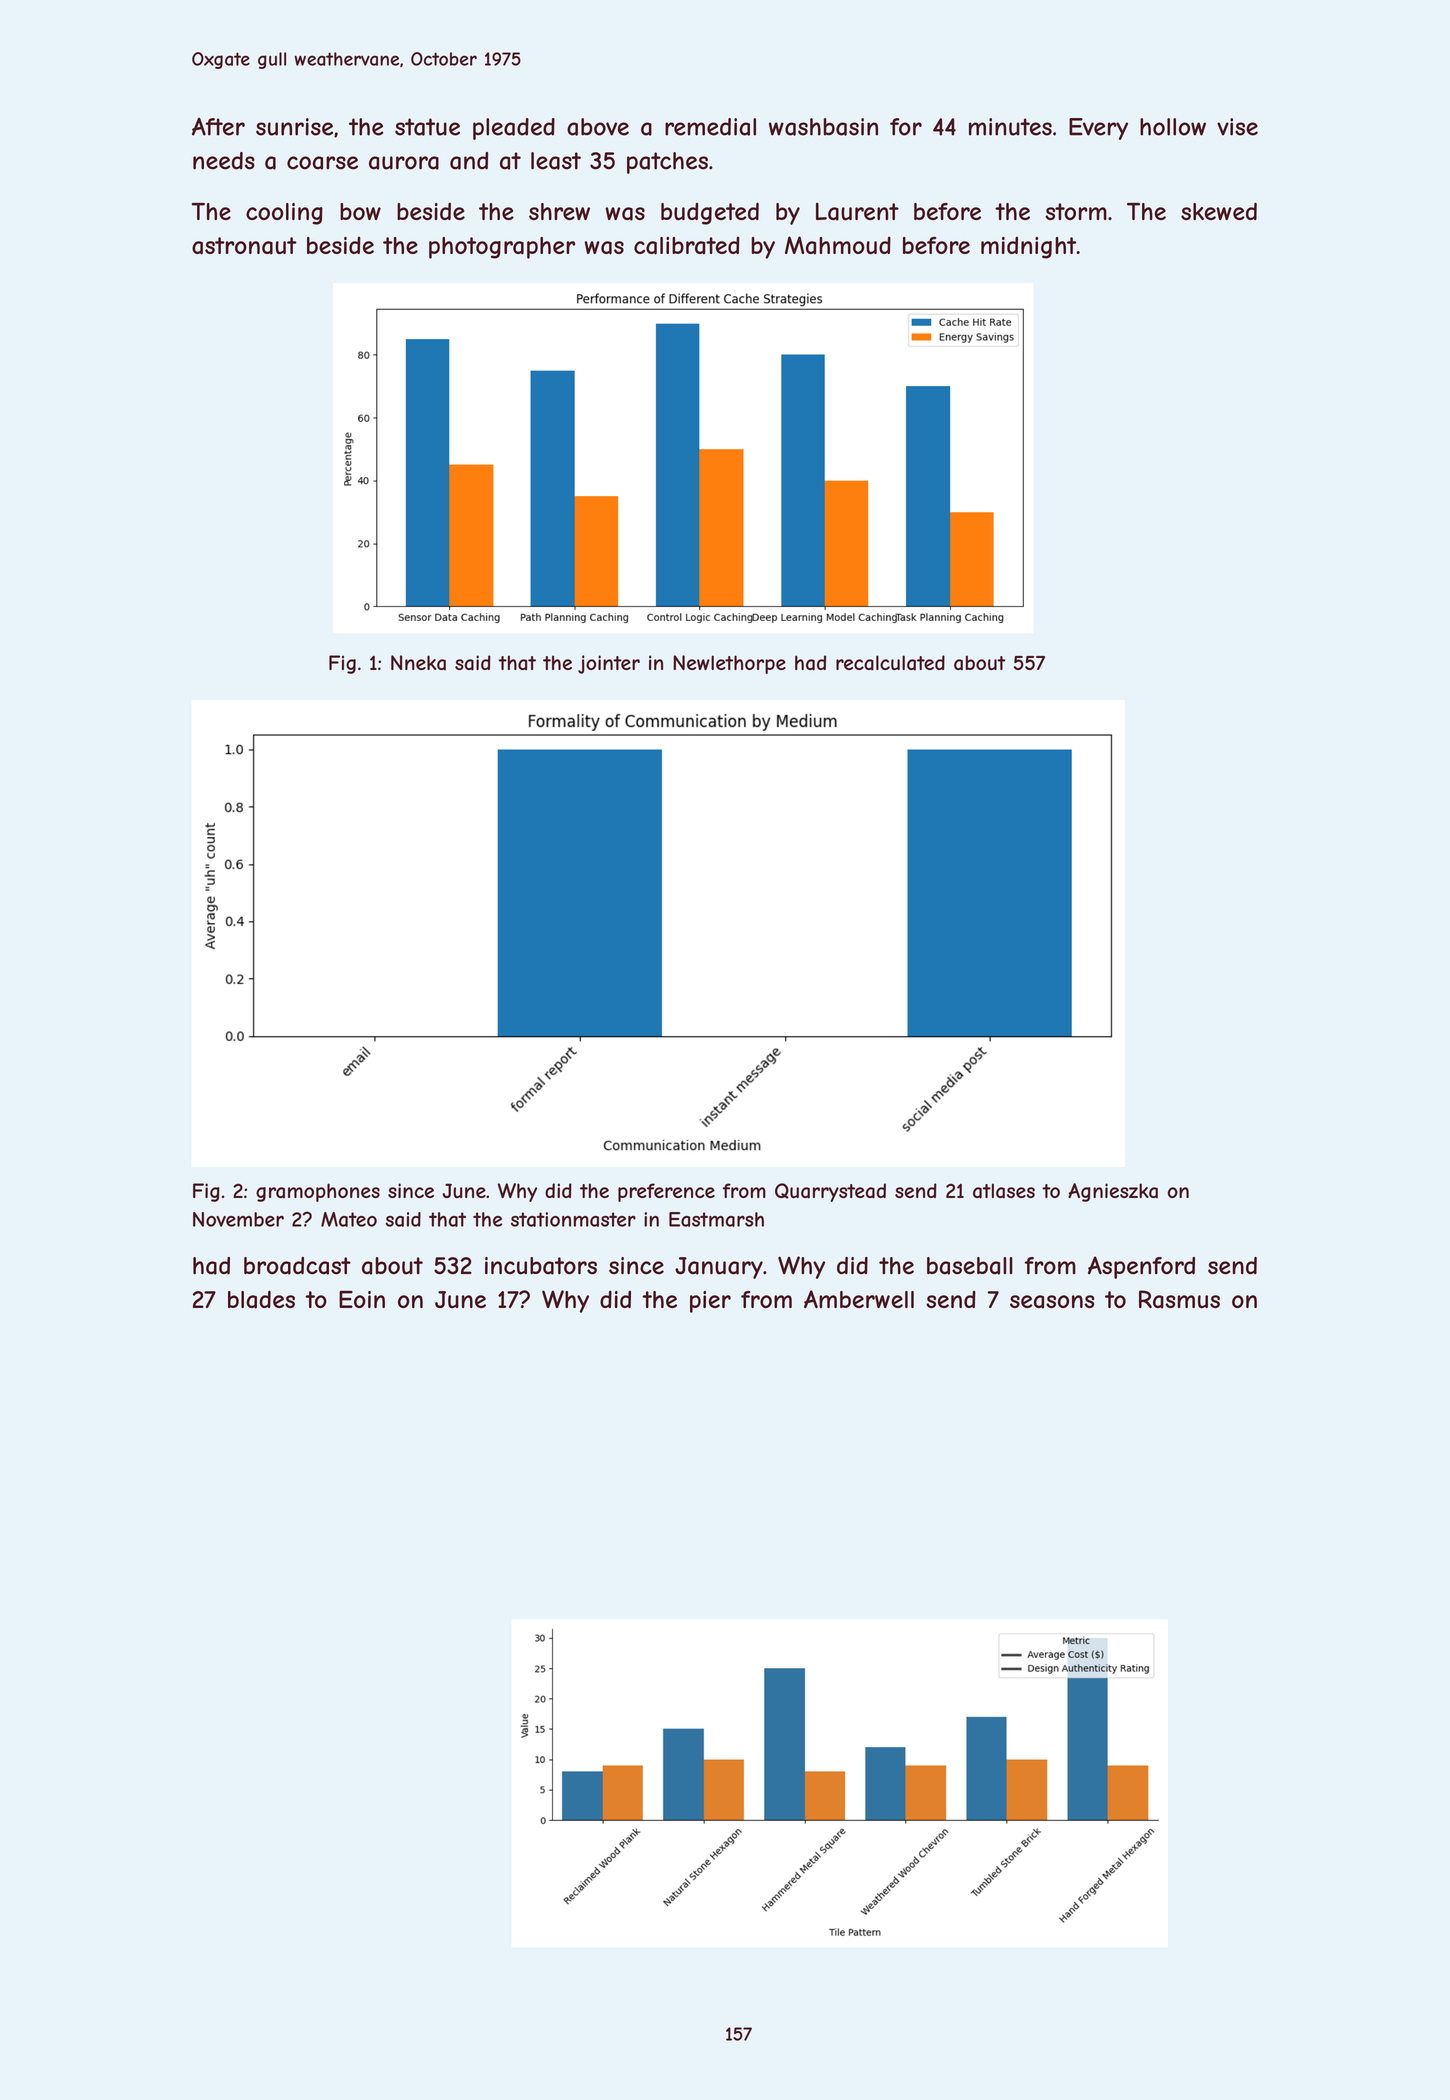 This document has width=1450, height=2100. What do you see at coordinates (1076, 211) in the document?
I see `storm` at bounding box center [1076, 211].
